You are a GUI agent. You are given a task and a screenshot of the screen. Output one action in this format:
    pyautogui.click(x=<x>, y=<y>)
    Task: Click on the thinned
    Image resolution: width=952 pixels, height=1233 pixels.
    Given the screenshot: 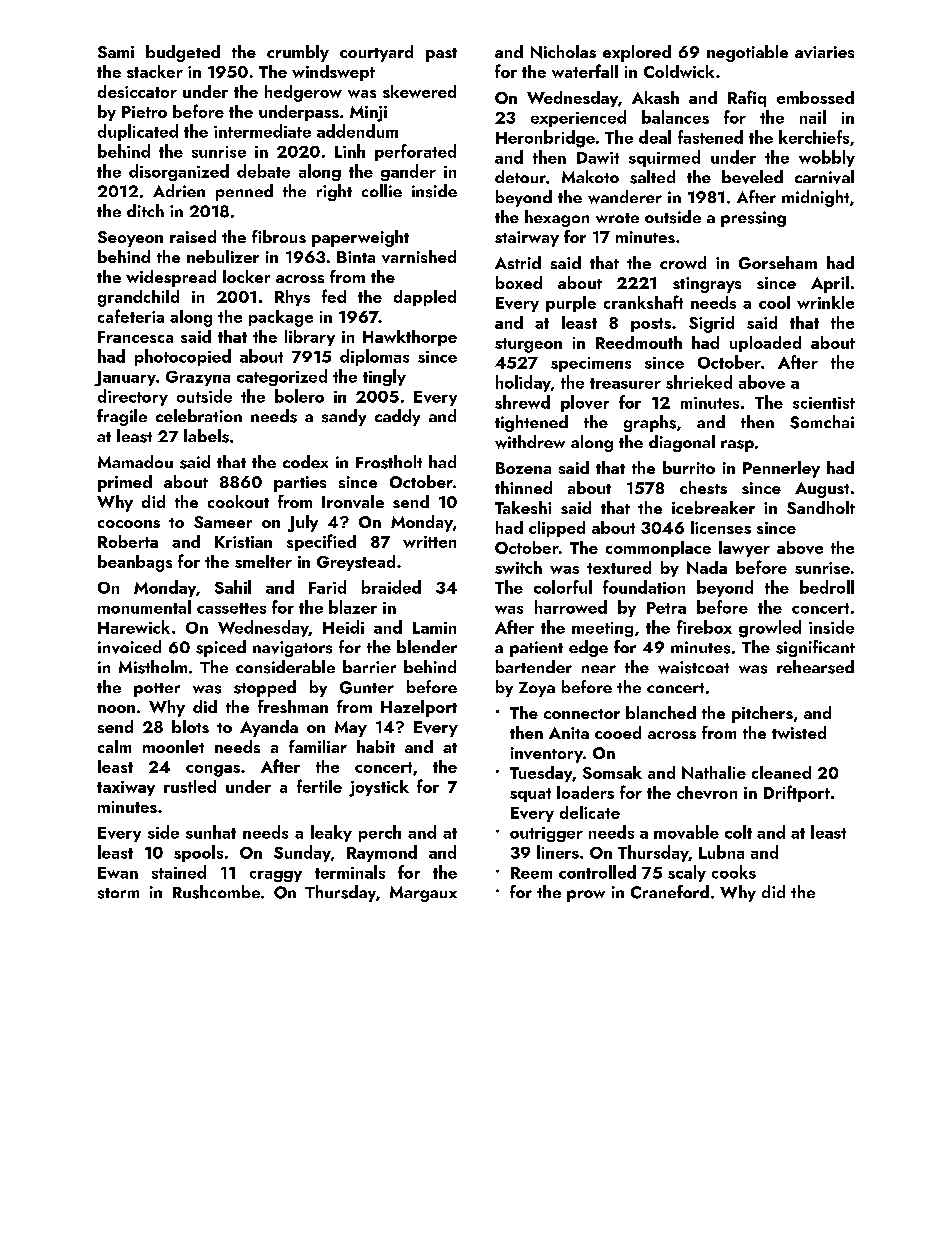 What is the action you would take?
    pyautogui.click(x=523, y=487)
